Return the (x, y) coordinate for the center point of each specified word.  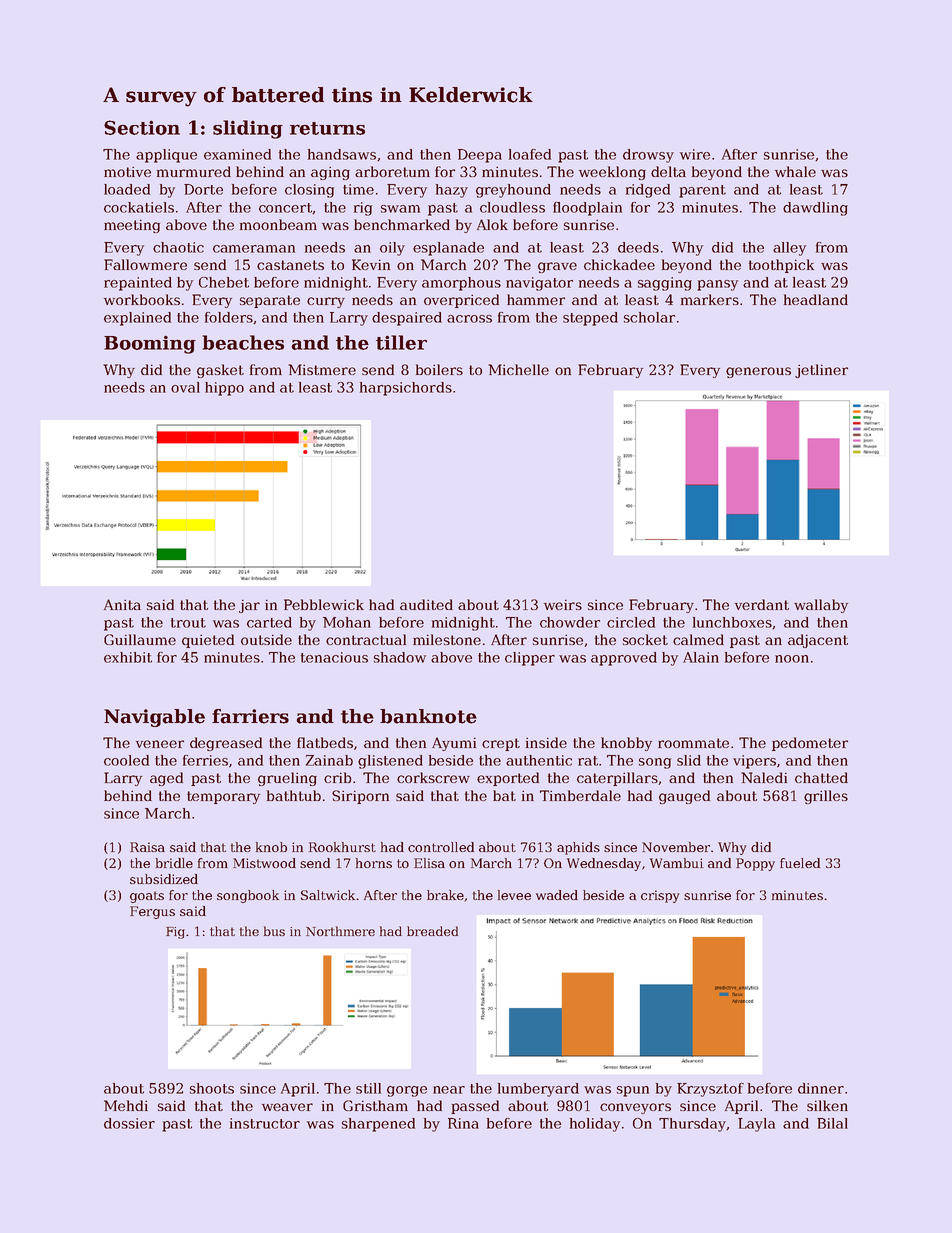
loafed (530, 154)
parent (702, 191)
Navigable (154, 718)
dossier (129, 1123)
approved (624, 659)
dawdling (815, 209)
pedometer (810, 744)
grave (557, 267)
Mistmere (322, 369)
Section (142, 127)
